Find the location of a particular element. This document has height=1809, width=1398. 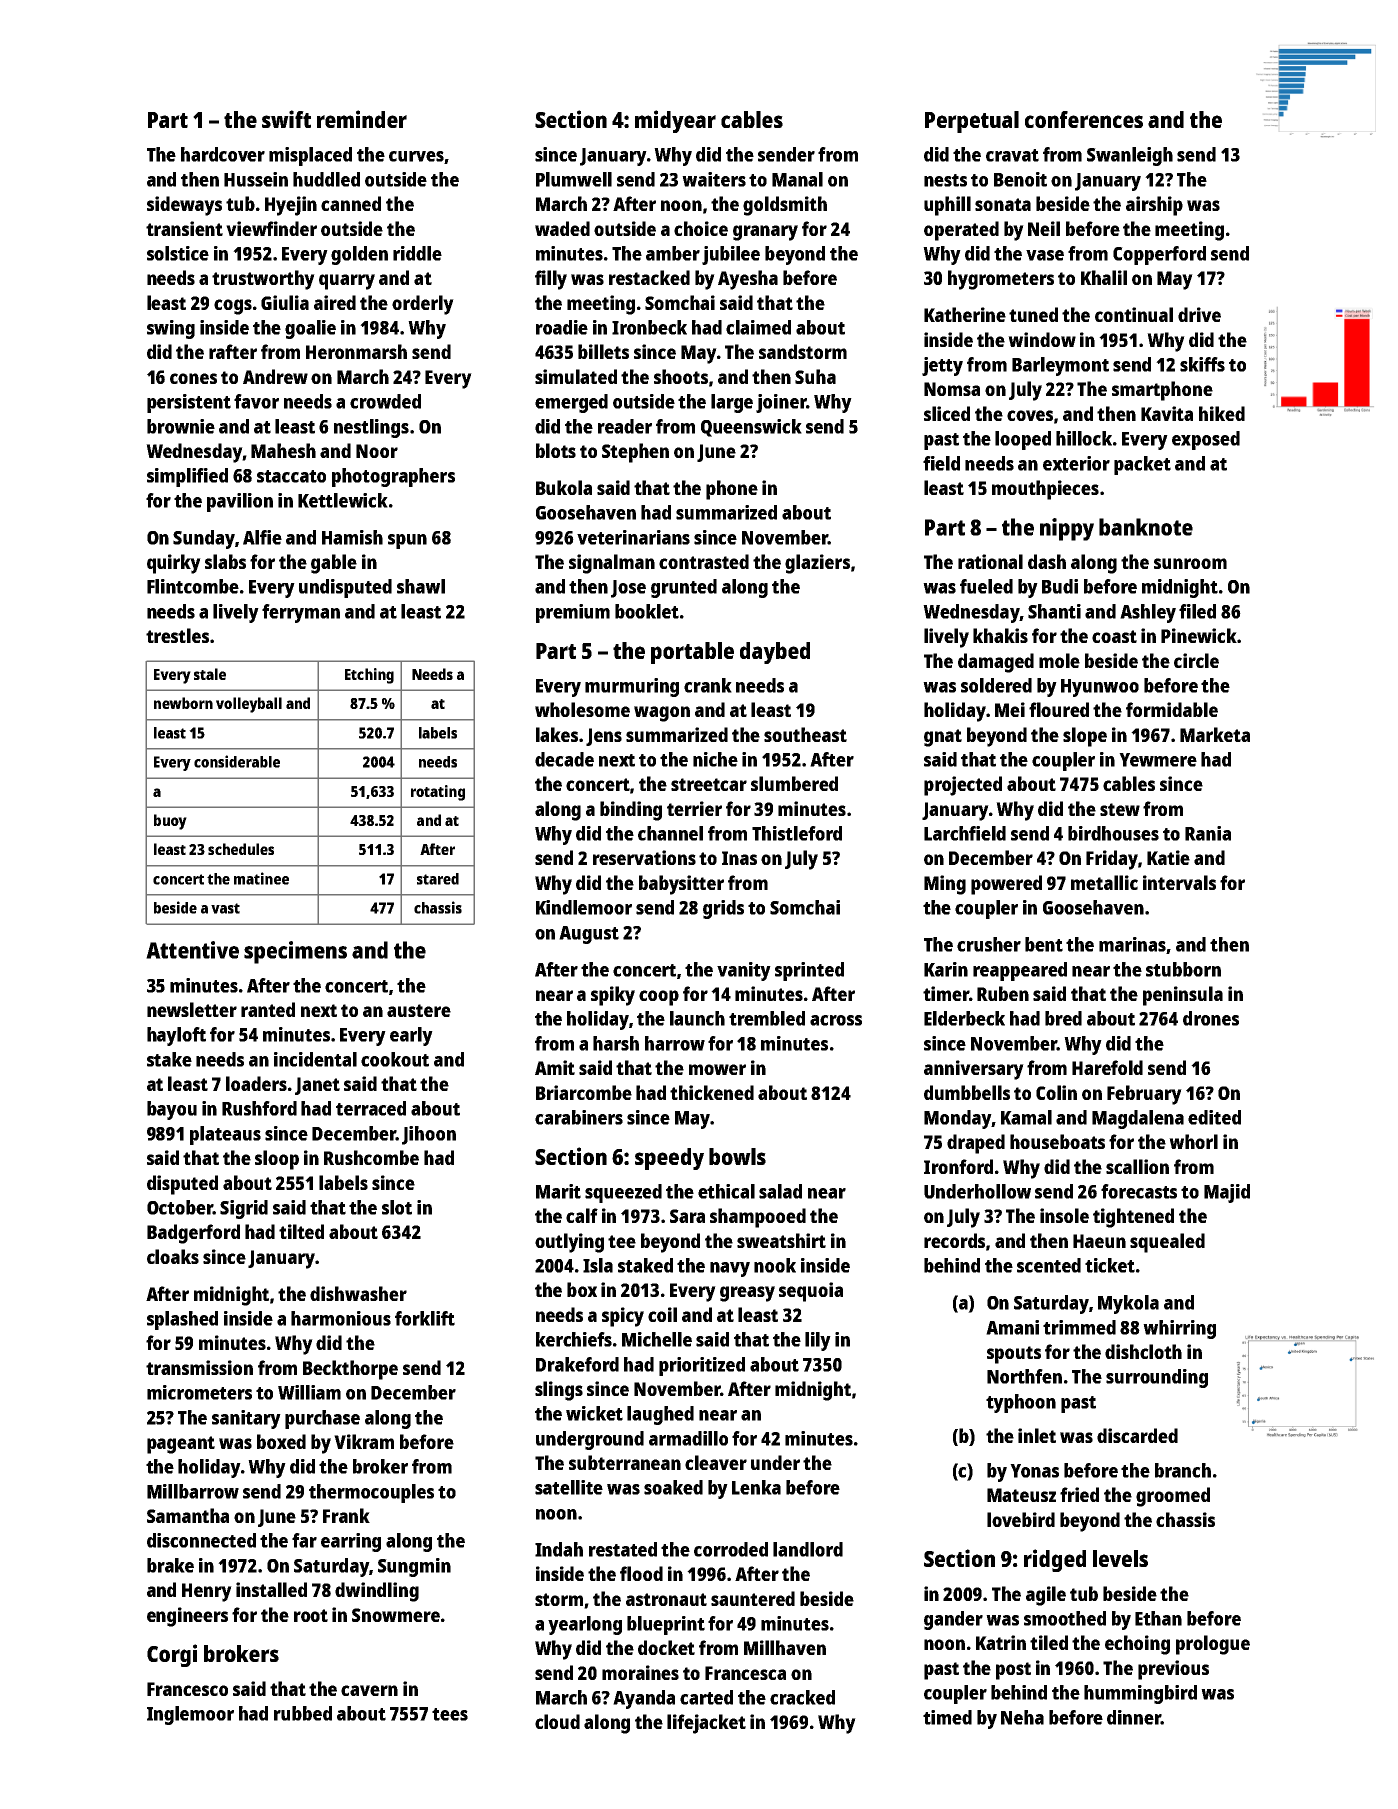

Lenka is located at coordinates (756, 1487).
